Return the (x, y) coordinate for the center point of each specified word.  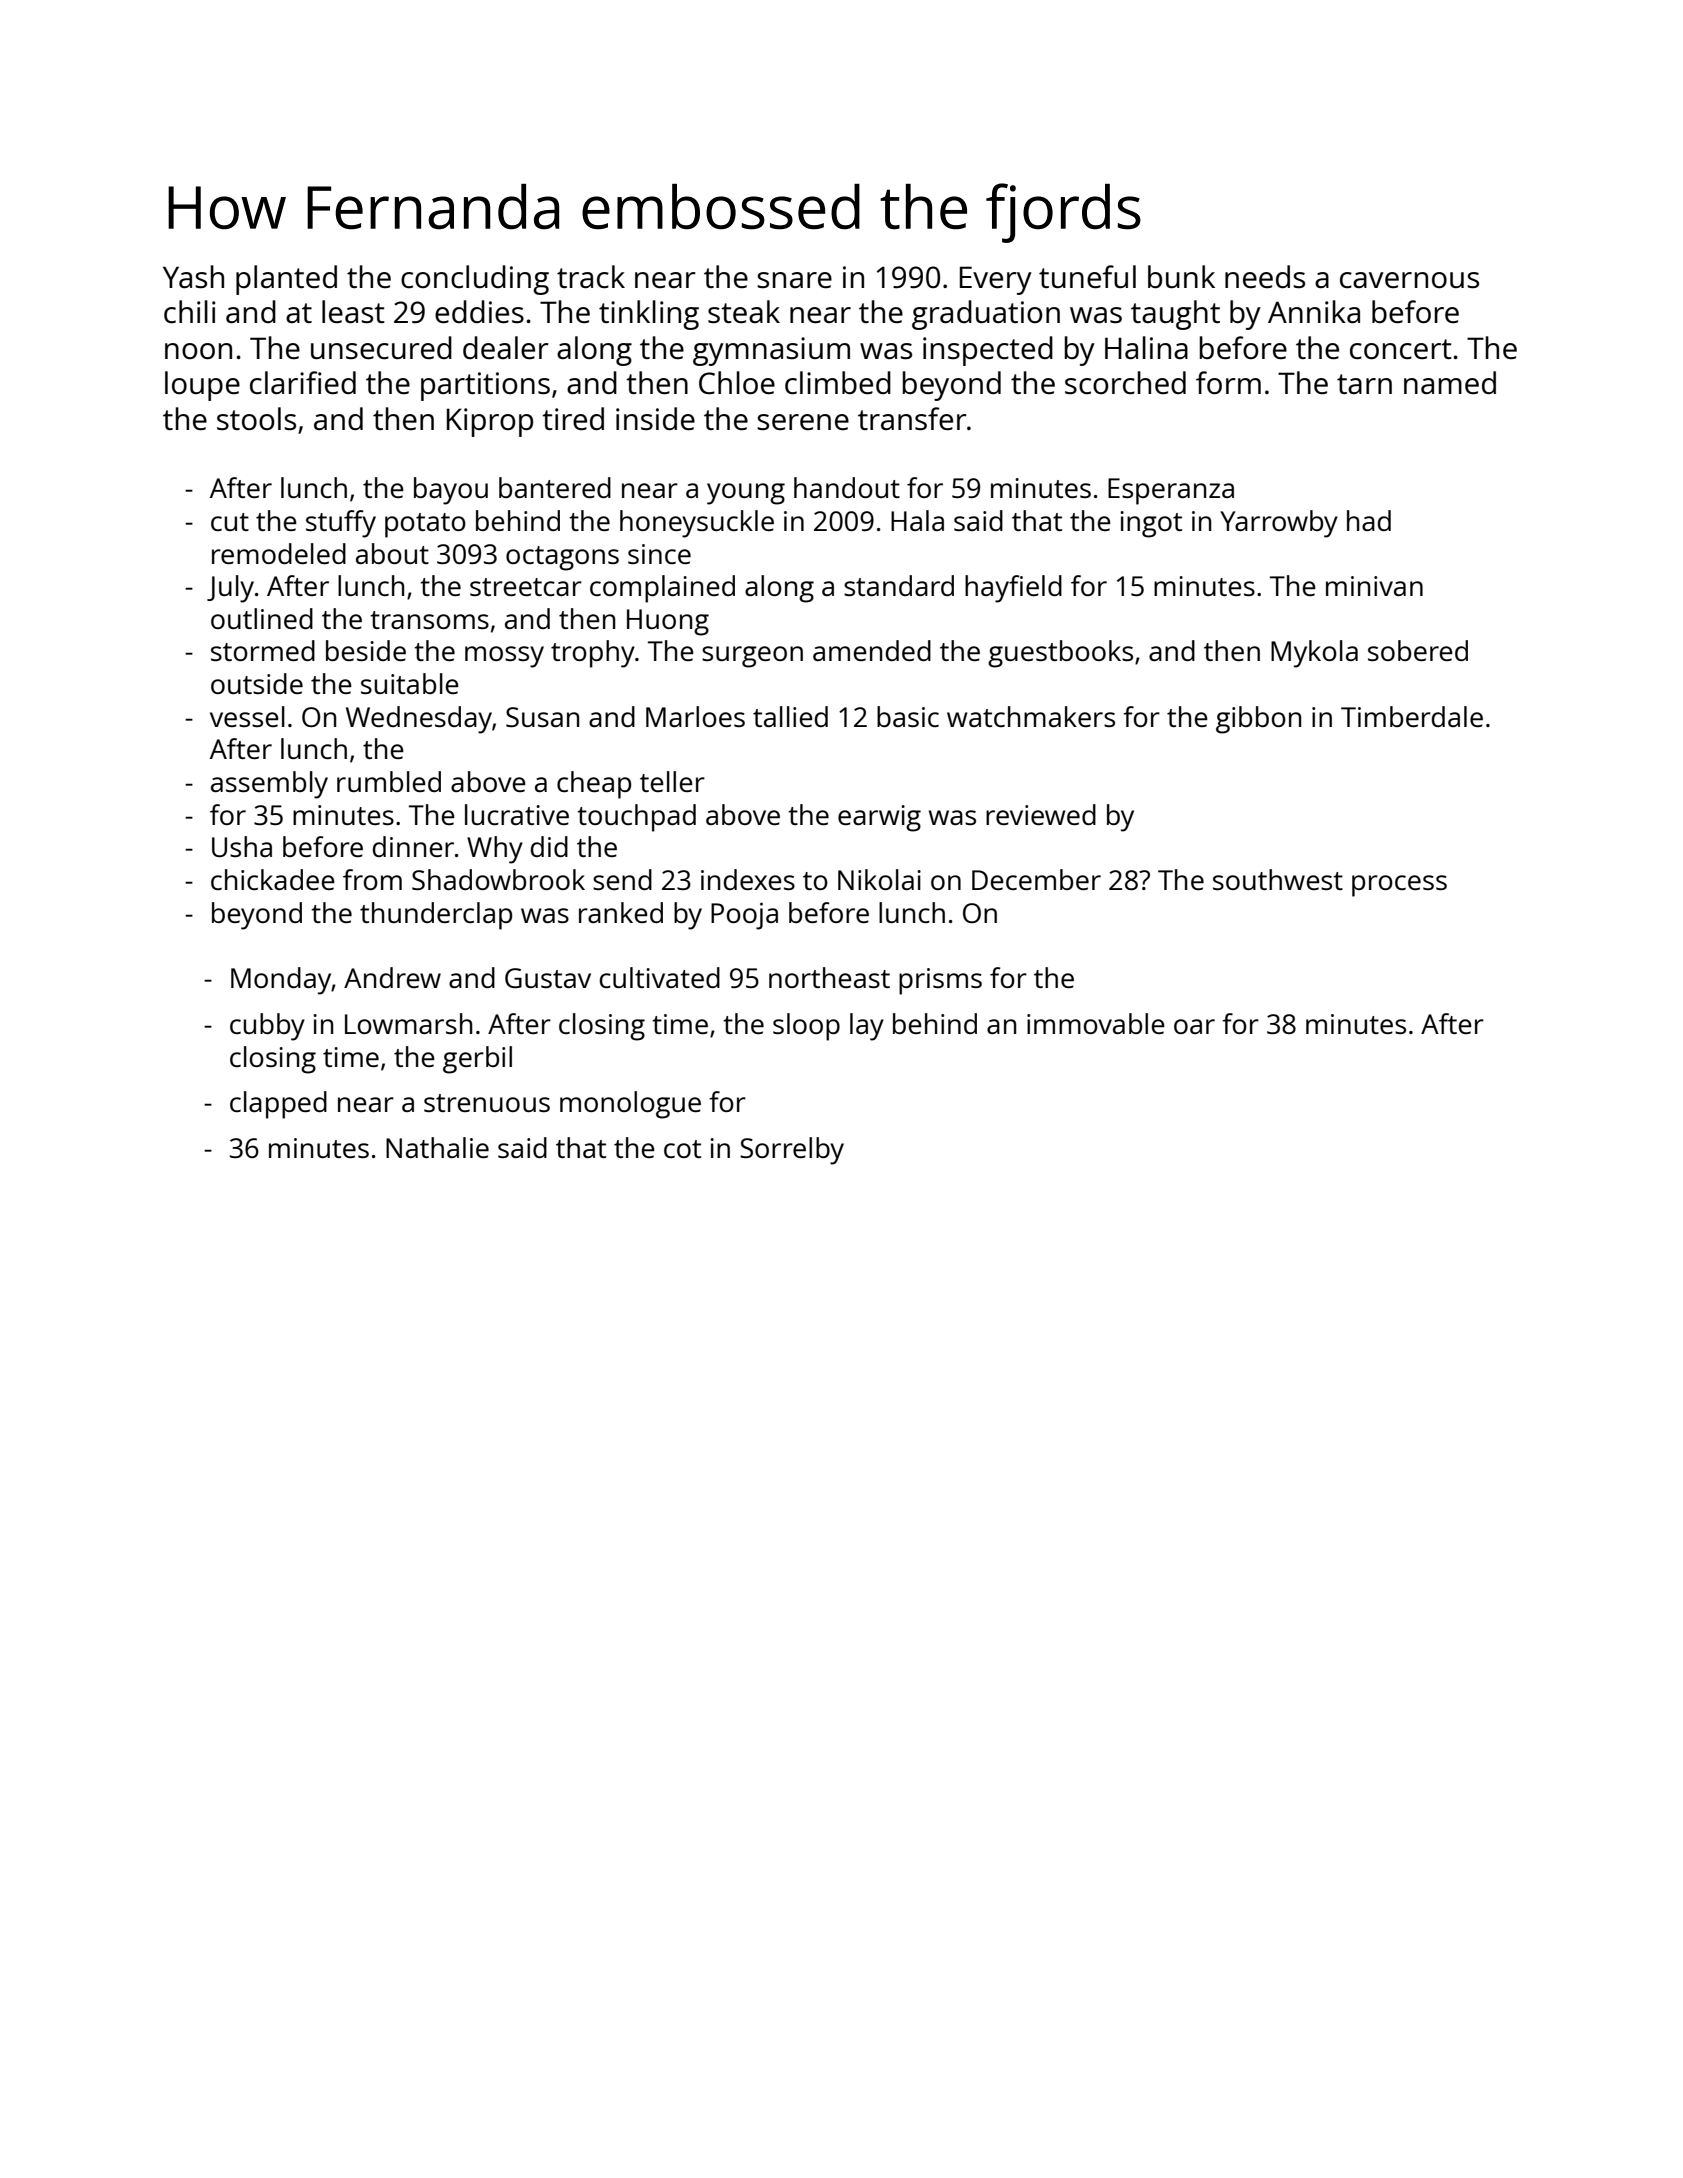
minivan (1374, 586)
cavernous (1409, 280)
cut (230, 522)
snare (794, 280)
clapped (278, 1105)
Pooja (744, 916)
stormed (263, 650)
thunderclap (436, 916)
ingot (1151, 524)
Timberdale (1412, 716)
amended (872, 650)
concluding (475, 280)
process (1399, 886)
